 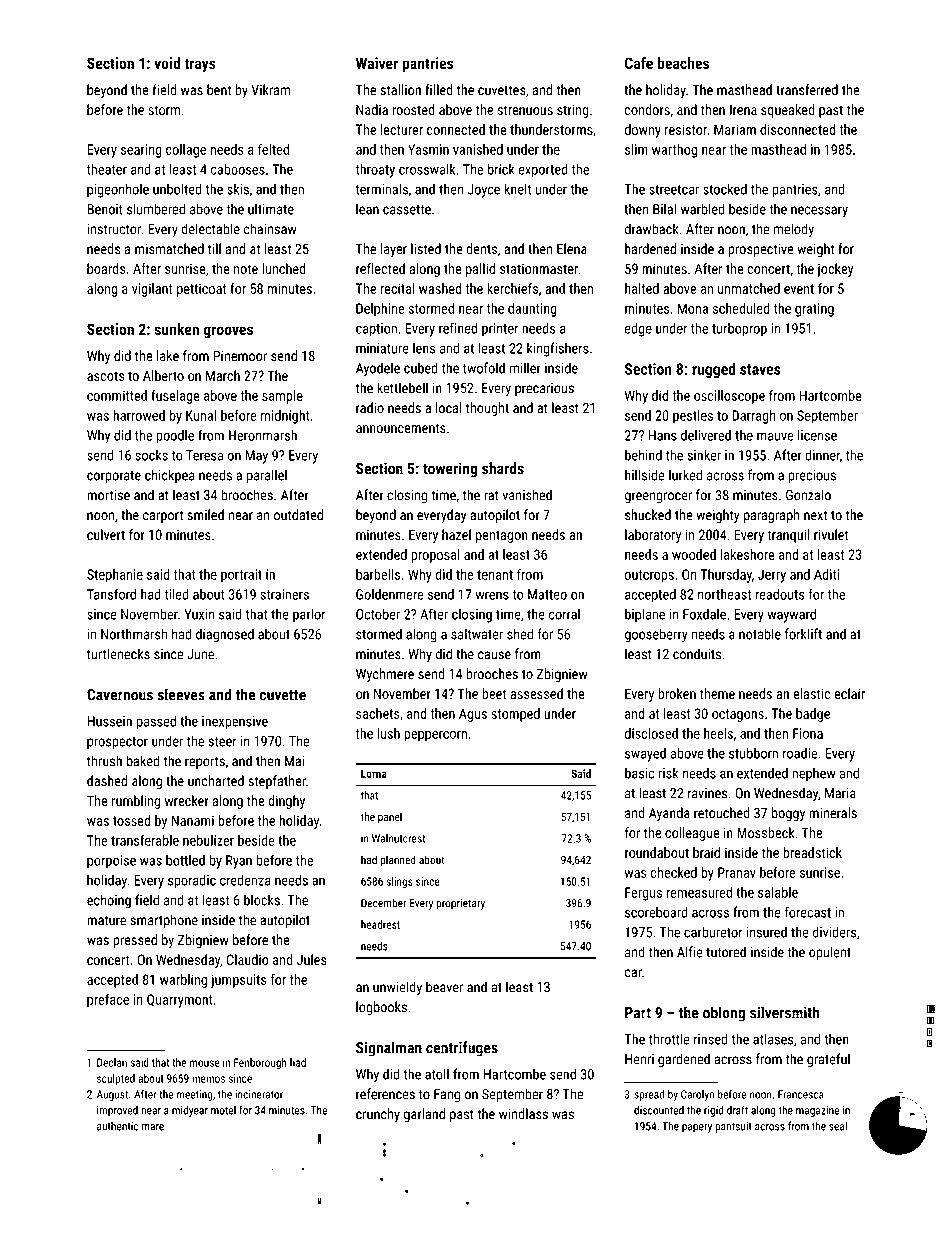 What do you see at coordinates (385, 675) in the screenshot?
I see `Wychmere` at bounding box center [385, 675].
